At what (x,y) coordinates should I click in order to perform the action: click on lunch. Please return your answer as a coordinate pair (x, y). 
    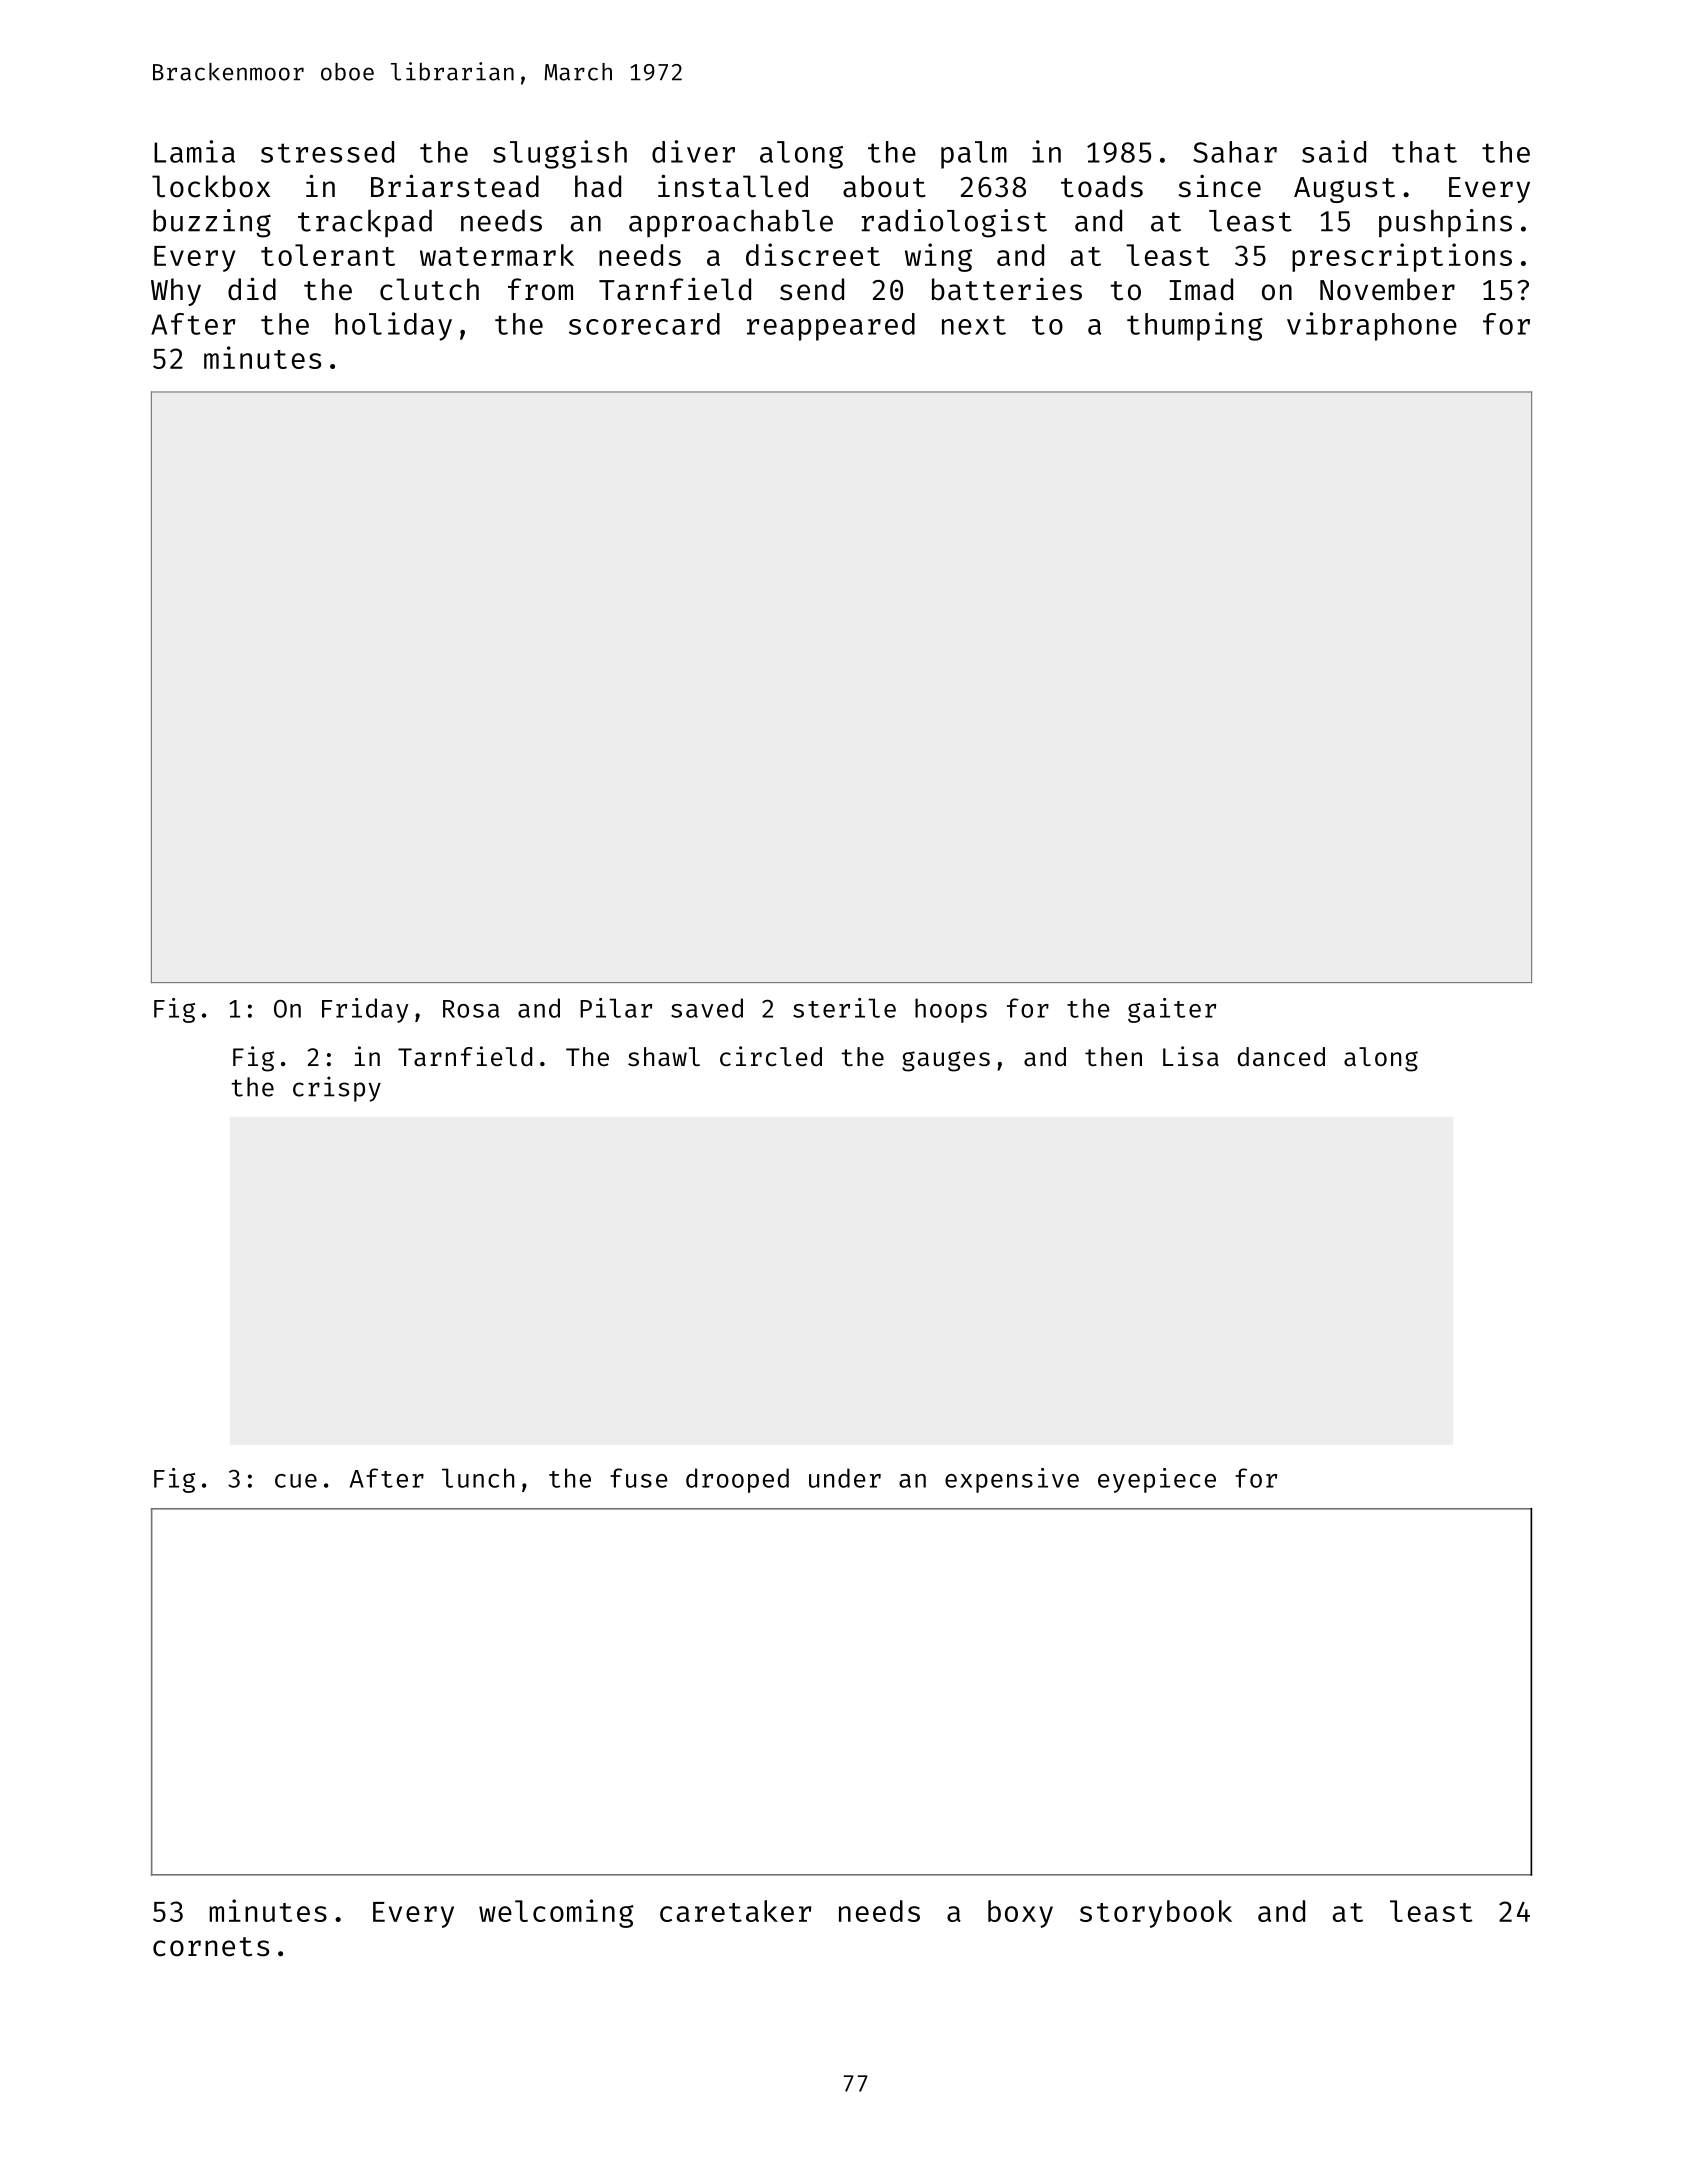
    Looking at the image, I should click on (478, 1478).
